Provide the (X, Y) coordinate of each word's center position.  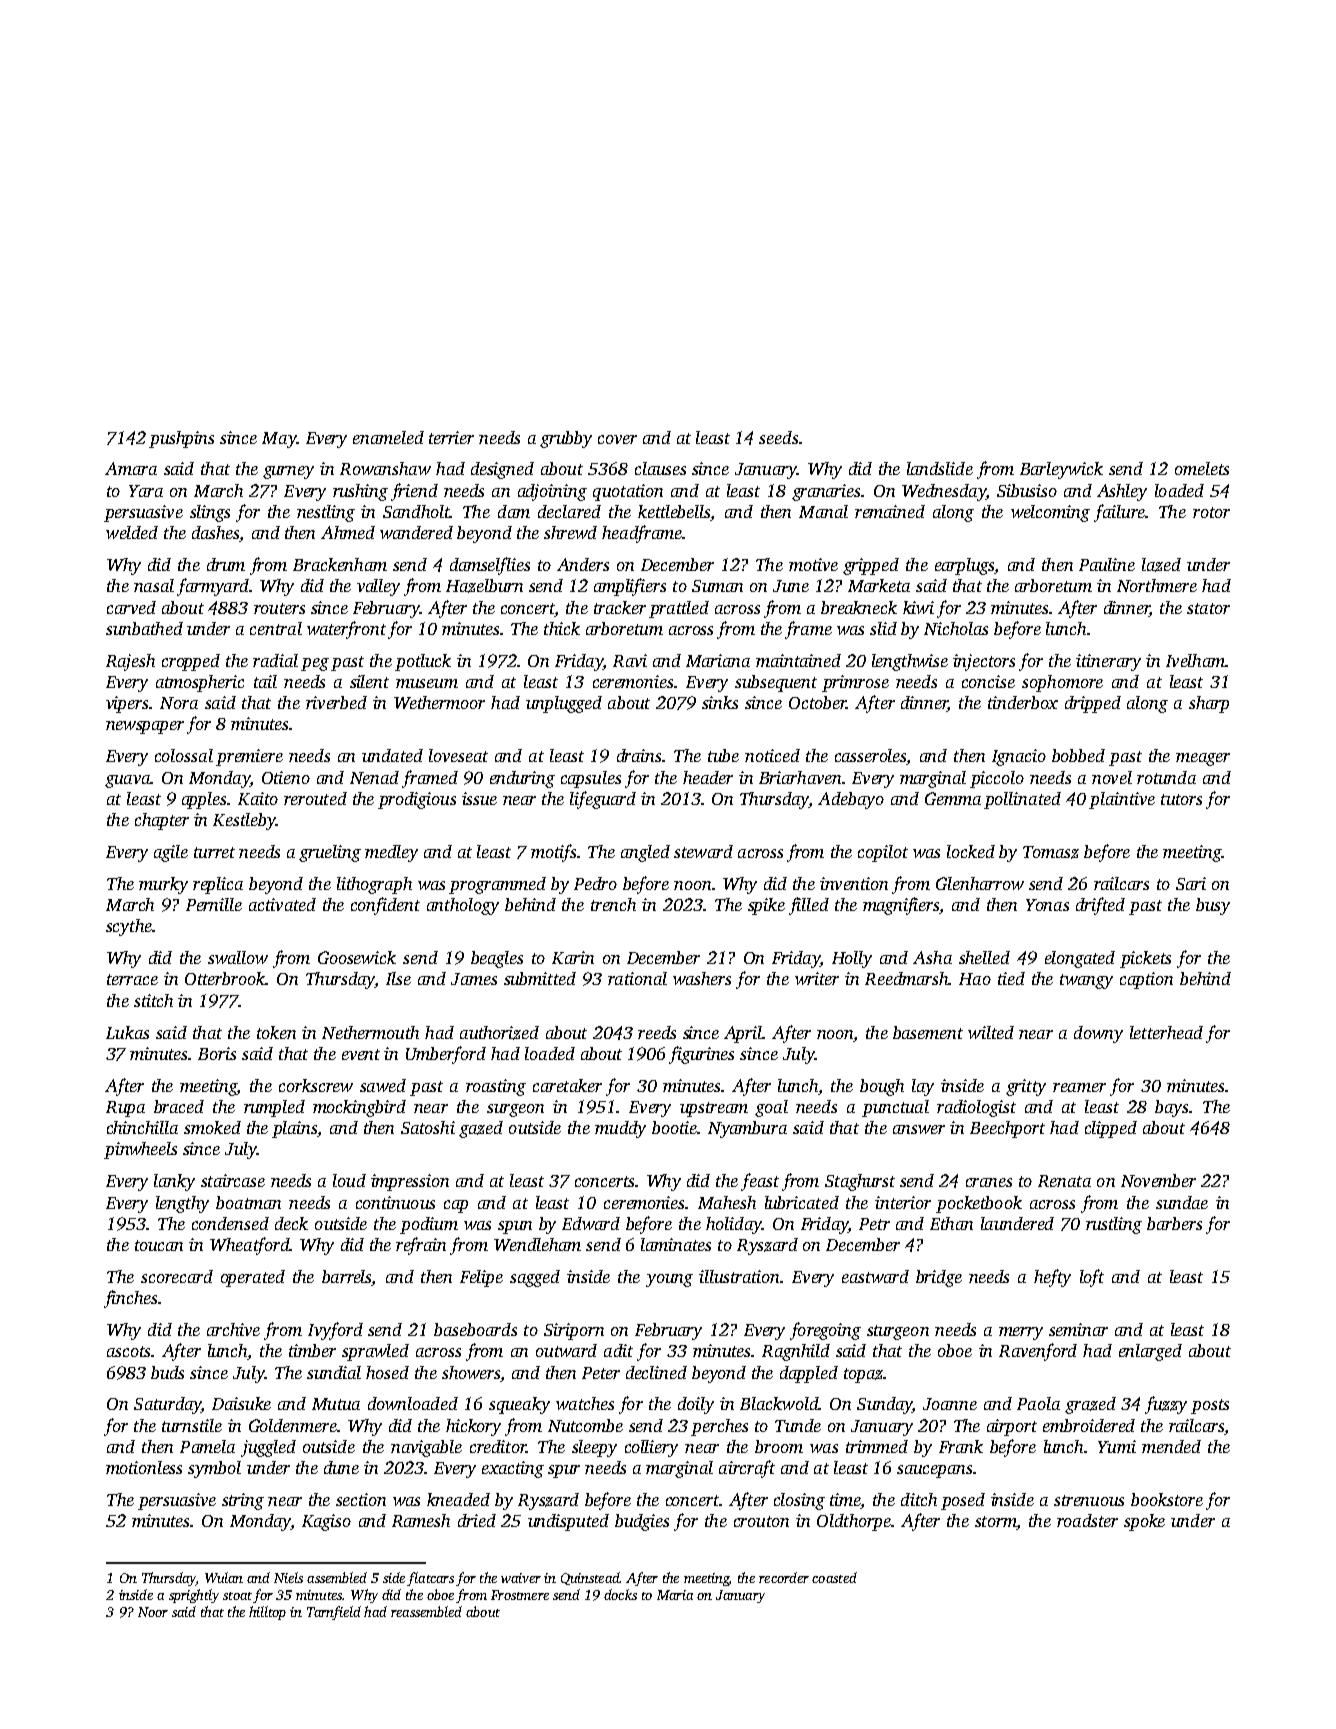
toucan (159, 1245)
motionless (144, 1467)
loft (1092, 1278)
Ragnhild (796, 1352)
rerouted (315, 798)
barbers (1174, 1223)
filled (809, 906)
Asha (932, 957)
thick (562, 628)
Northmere (1157, 585)
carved (131, 607)
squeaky (519, 1405)
